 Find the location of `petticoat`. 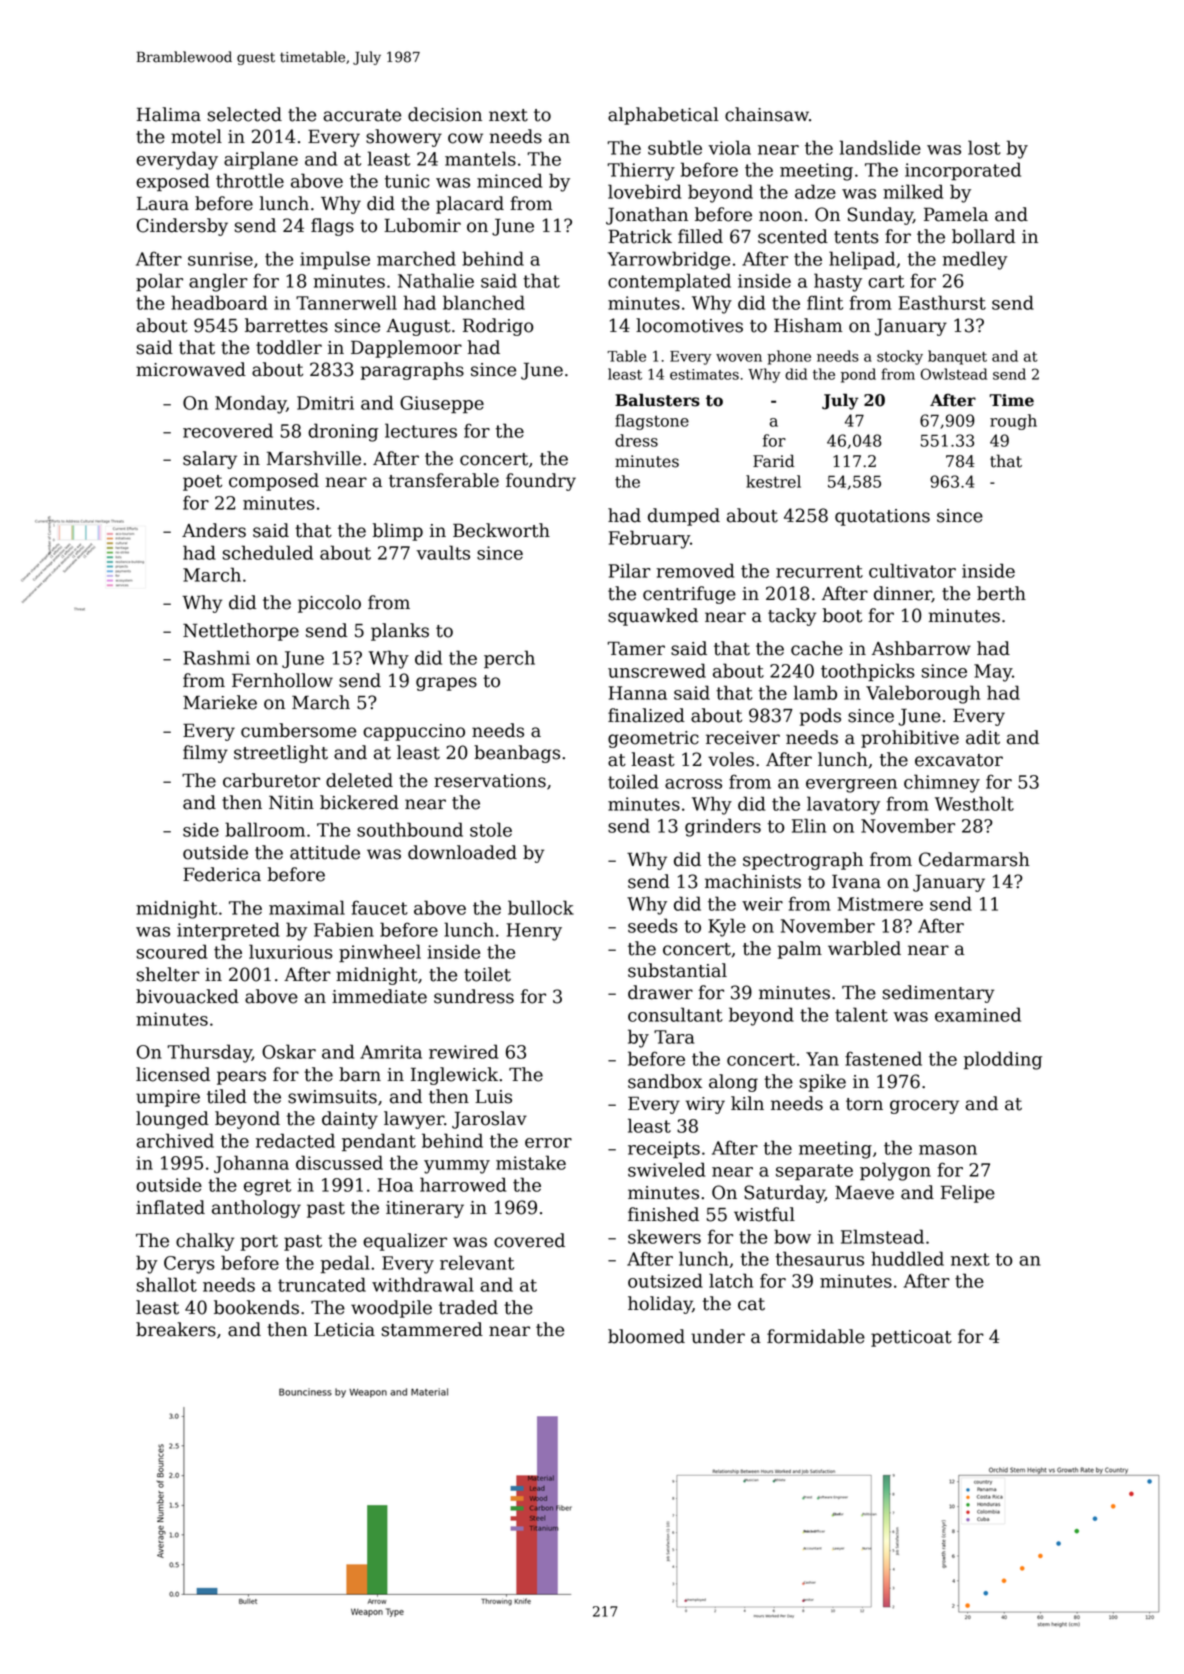

petticoat is located at coordinates (911, 1338).
